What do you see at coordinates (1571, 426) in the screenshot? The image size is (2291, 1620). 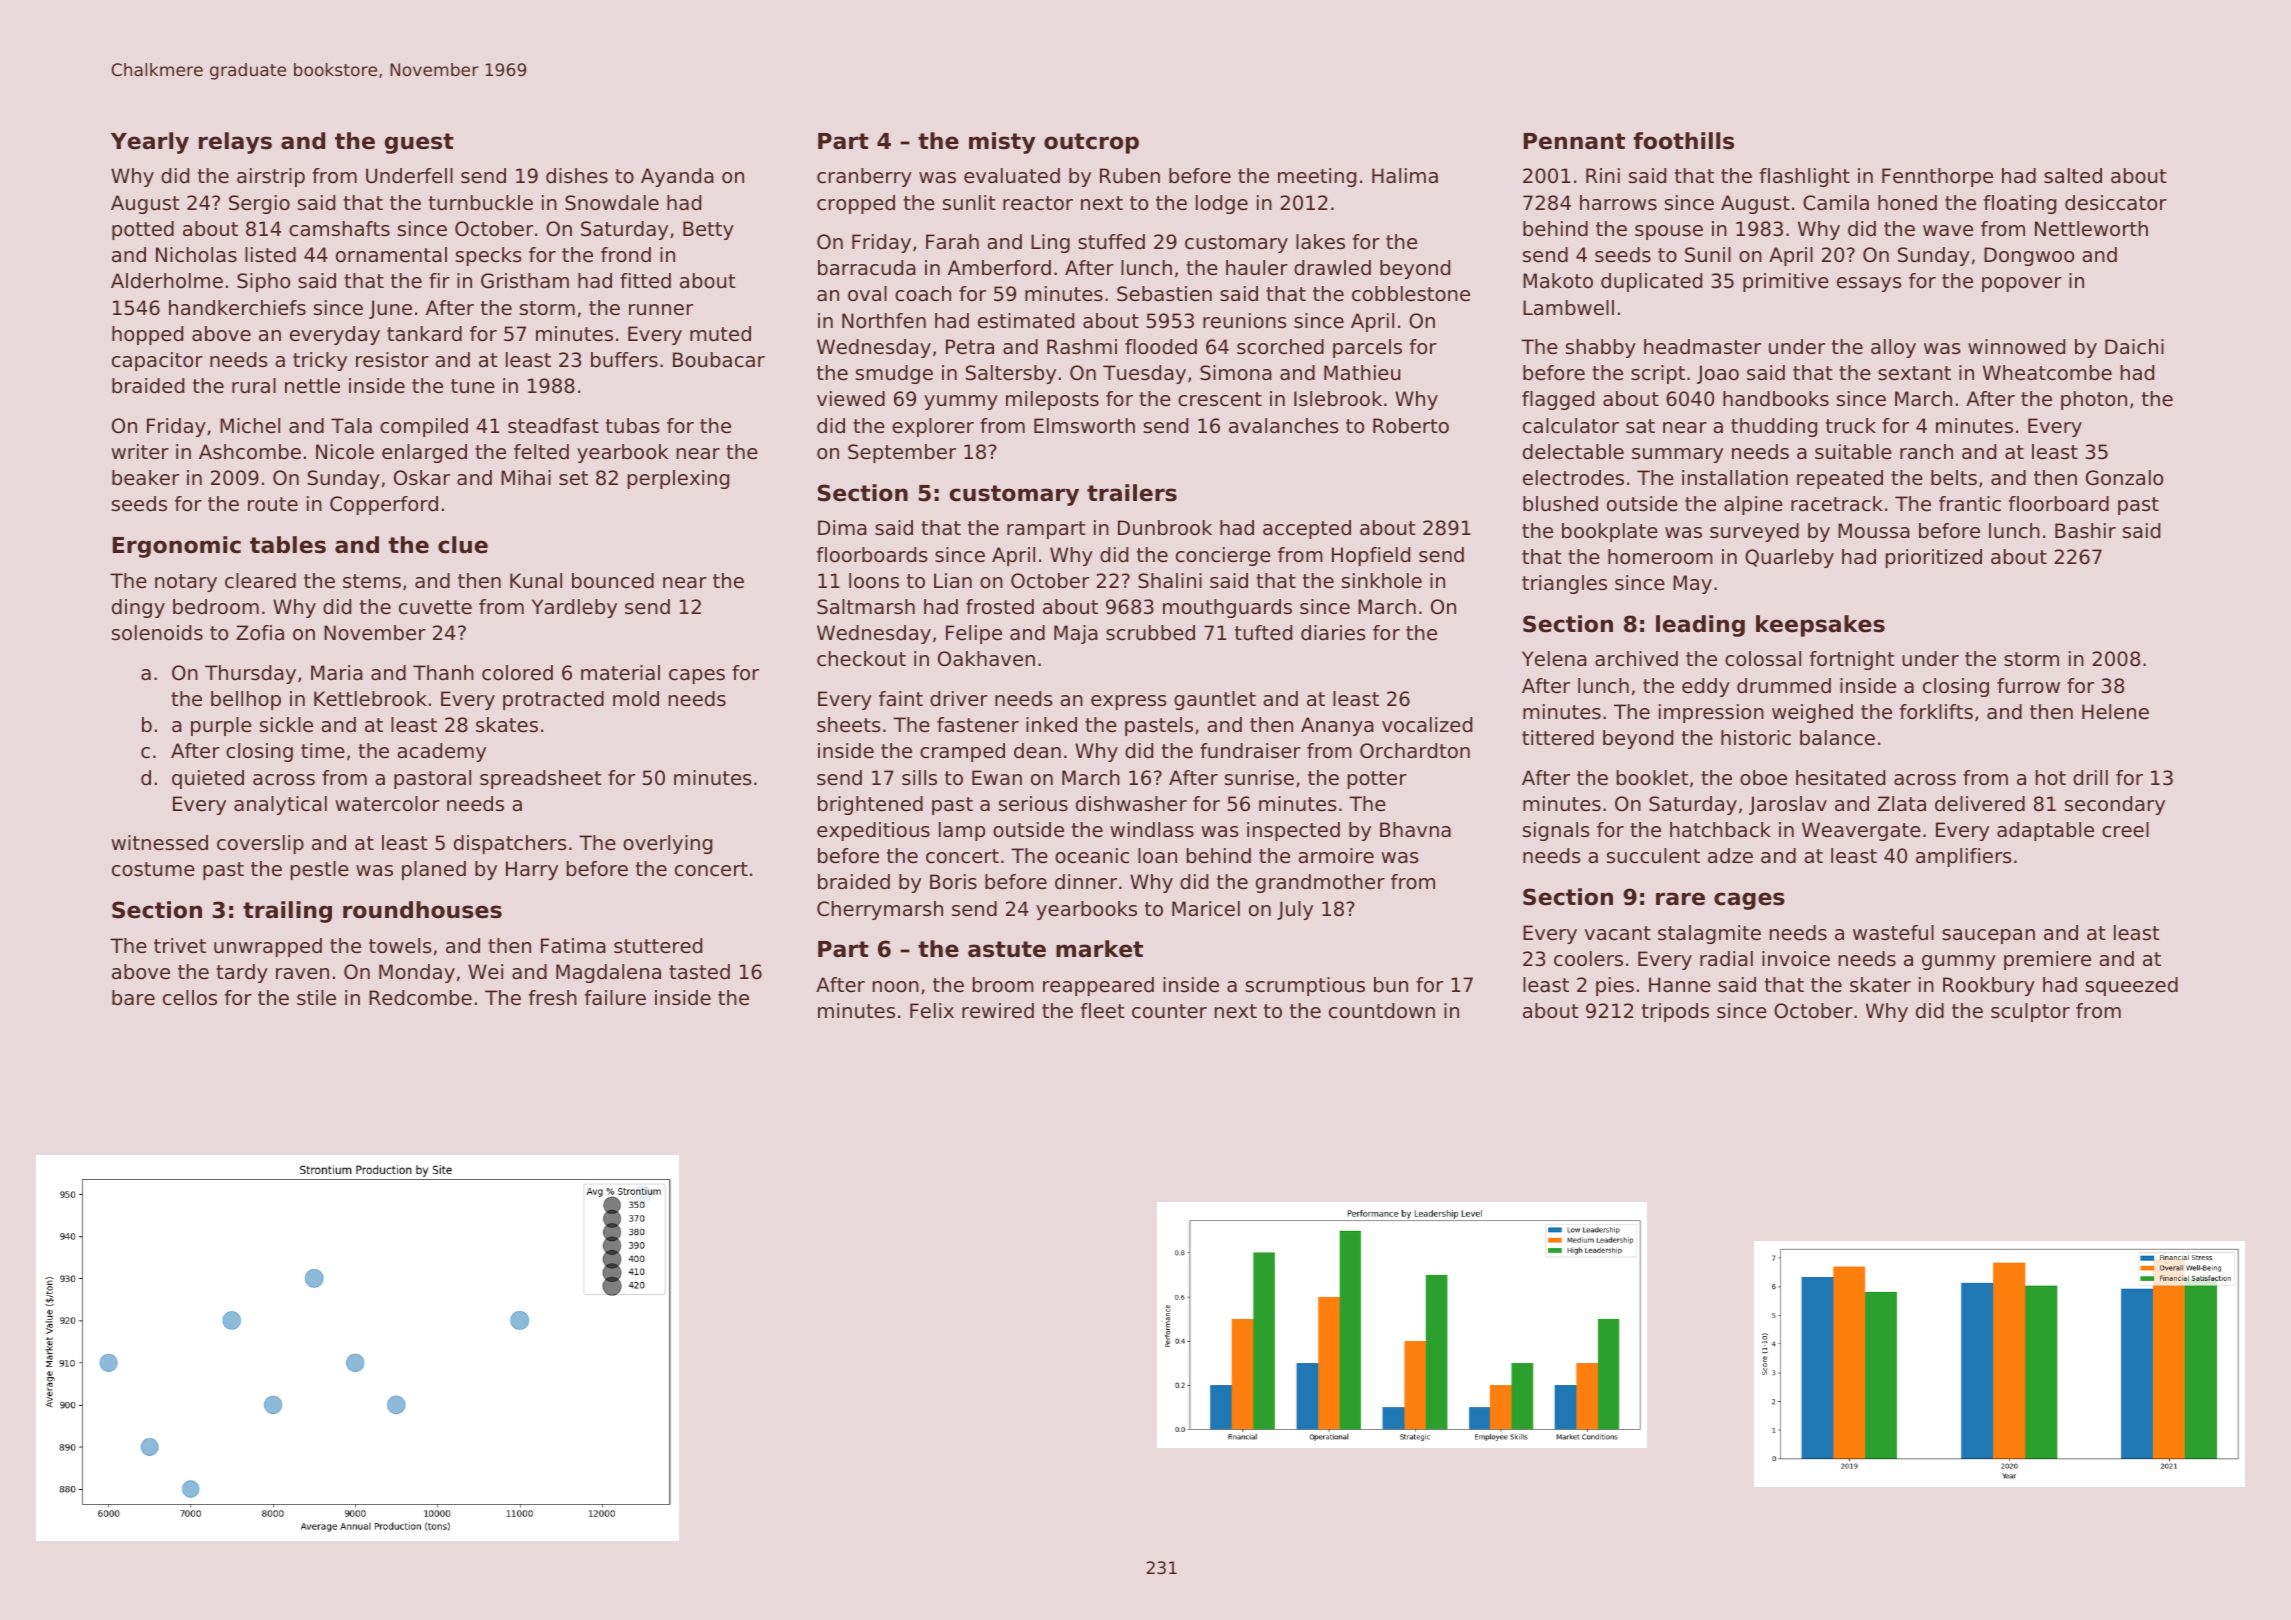 I see `calculator` at bounding box center [1571, 426].
